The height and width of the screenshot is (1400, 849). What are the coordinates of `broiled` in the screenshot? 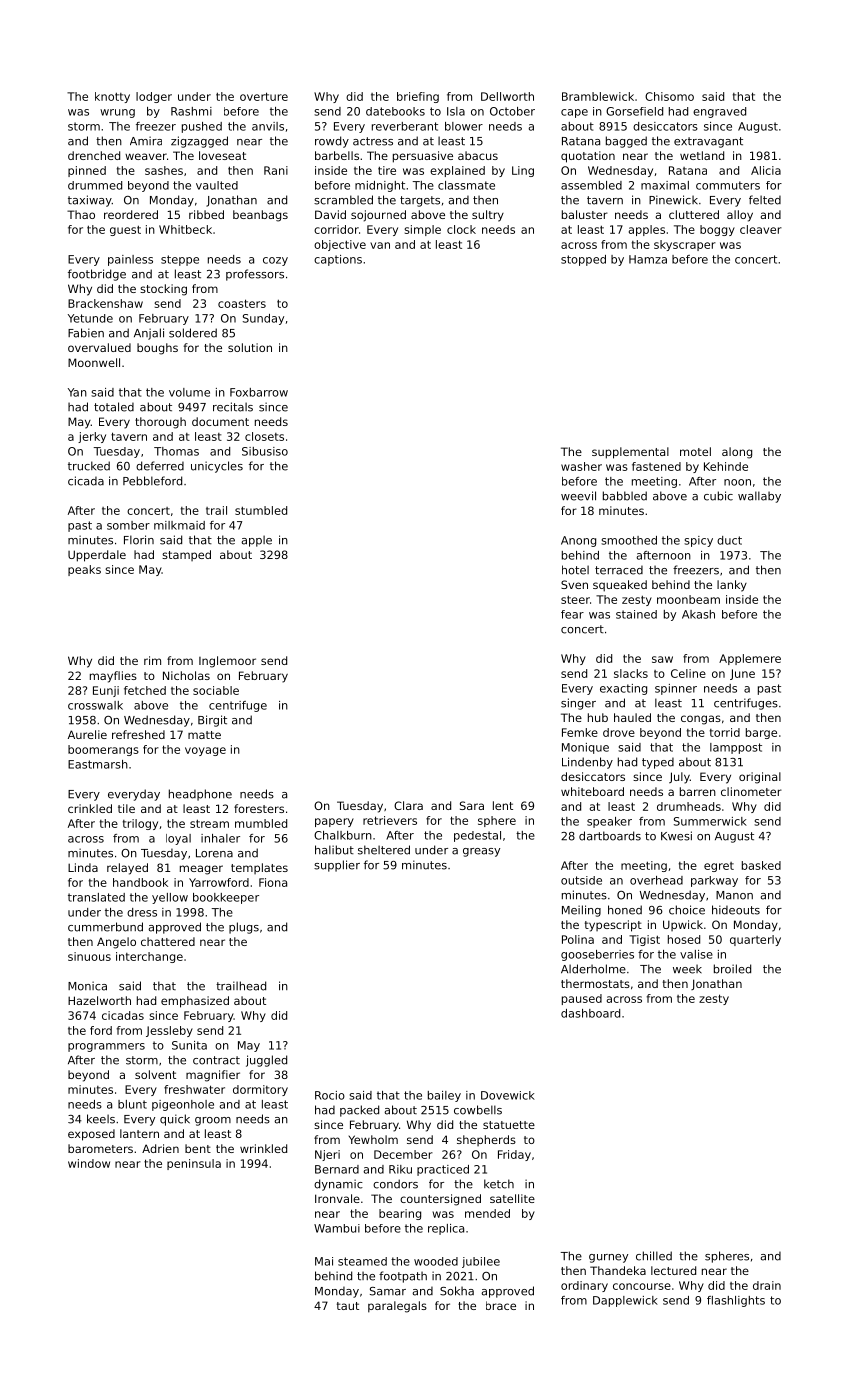 It's located at (732, 969).
